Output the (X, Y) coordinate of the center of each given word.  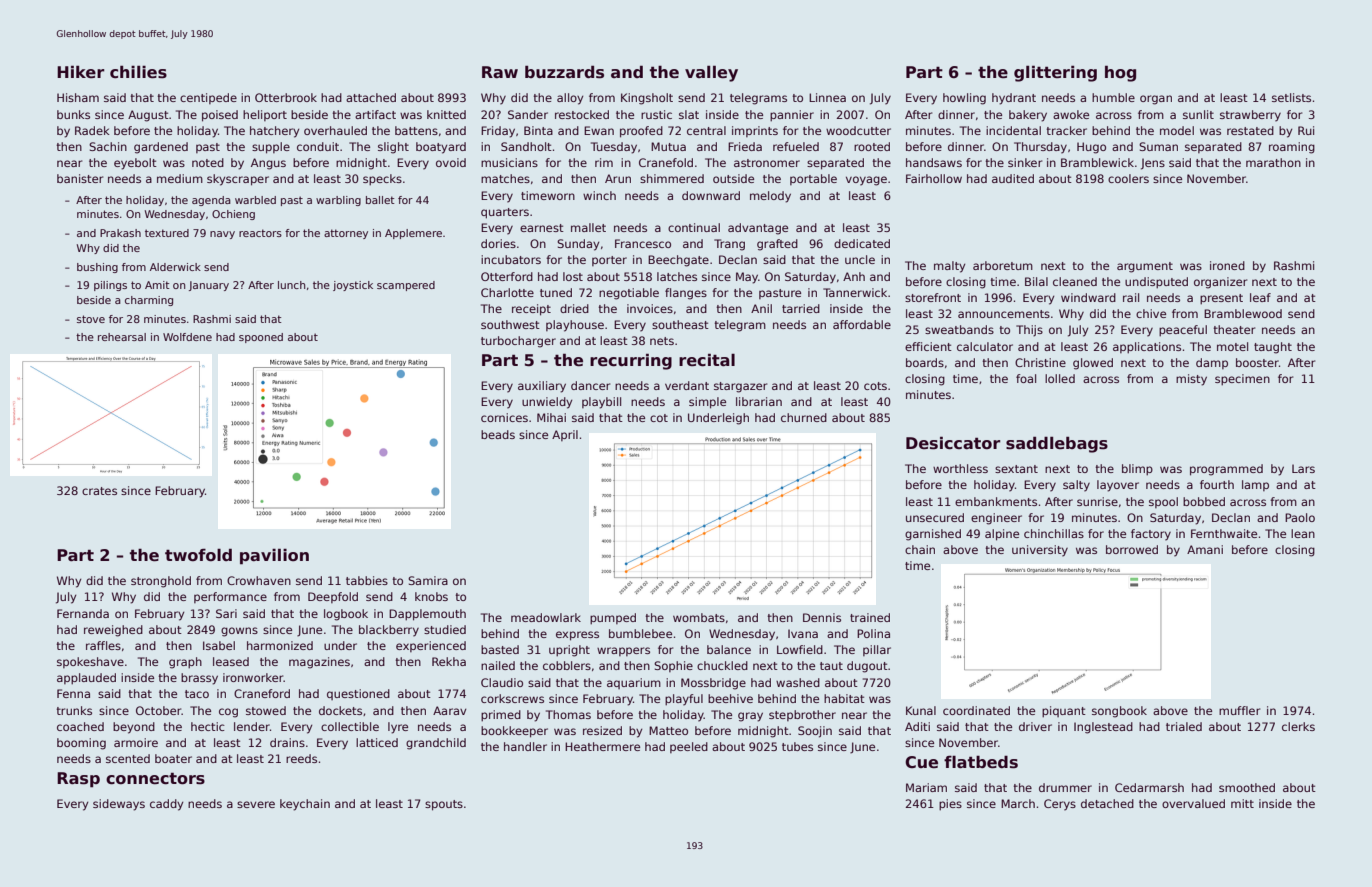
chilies (138, 72)
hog (1120, 73)
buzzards (564, 72)
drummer (1065, 787)
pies (950, 805)
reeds (301, 758)
